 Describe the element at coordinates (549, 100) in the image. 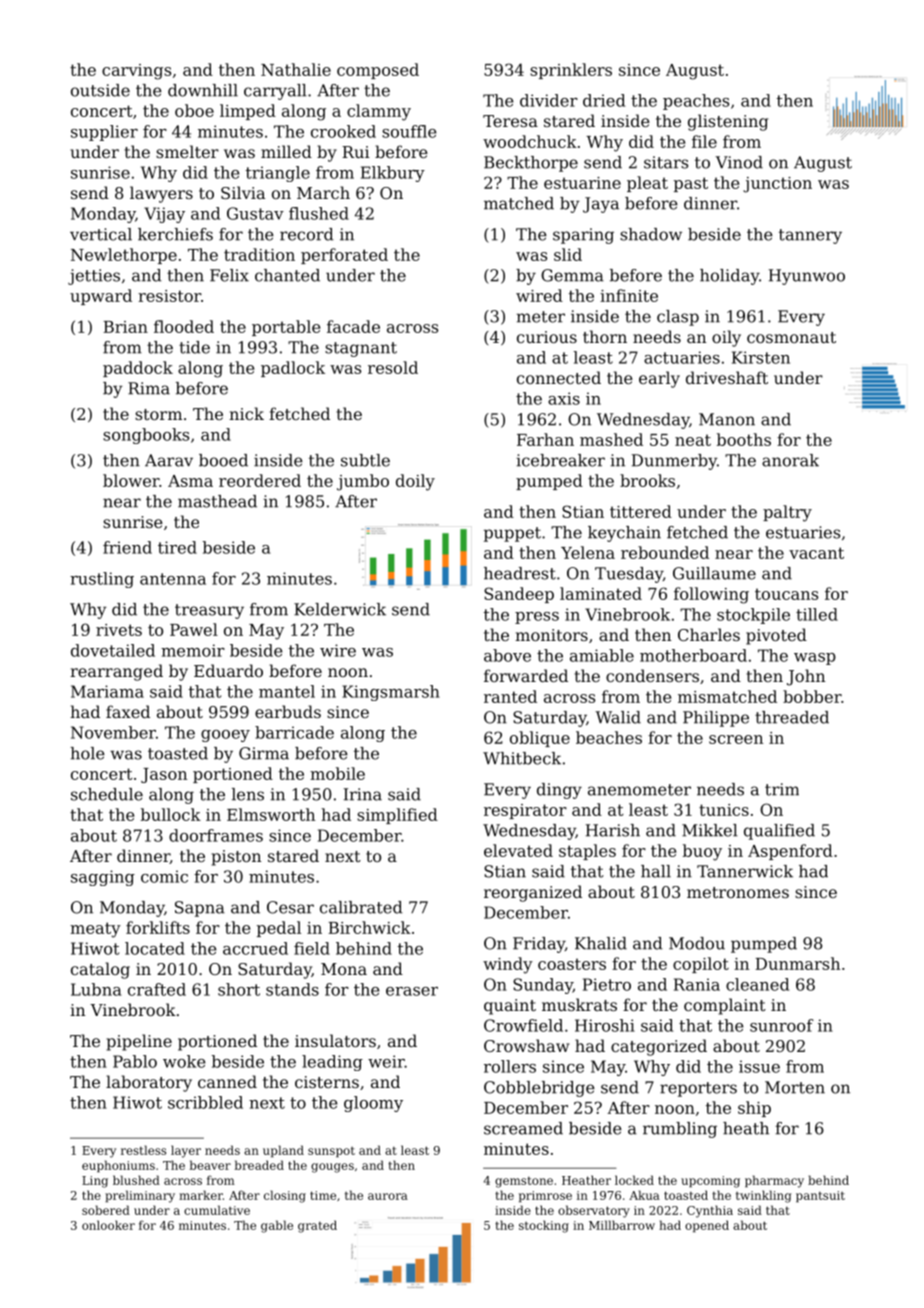

I see `divider` at that location.
